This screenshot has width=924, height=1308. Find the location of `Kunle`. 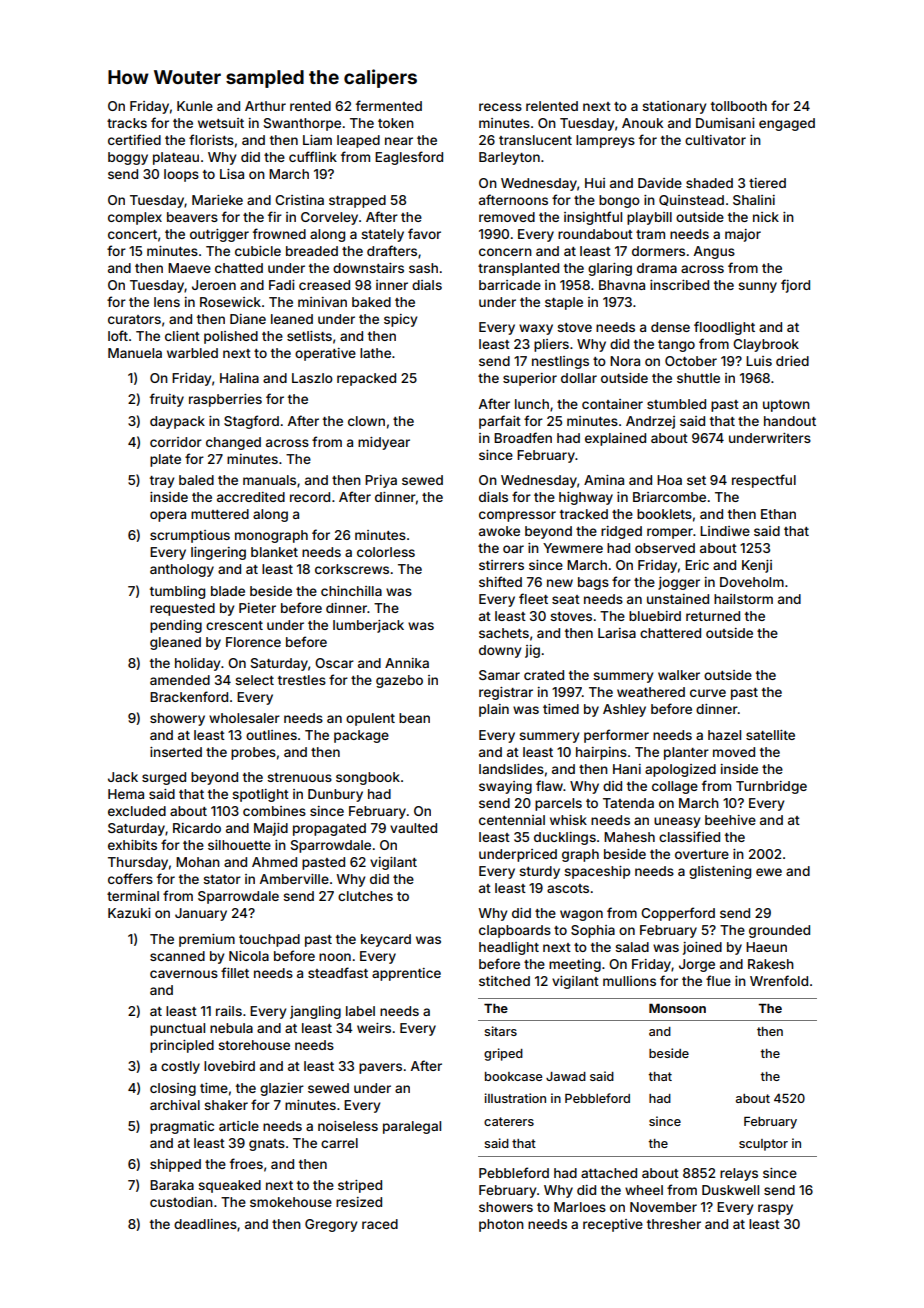

Kunle is located at coordinates (195, 106).
